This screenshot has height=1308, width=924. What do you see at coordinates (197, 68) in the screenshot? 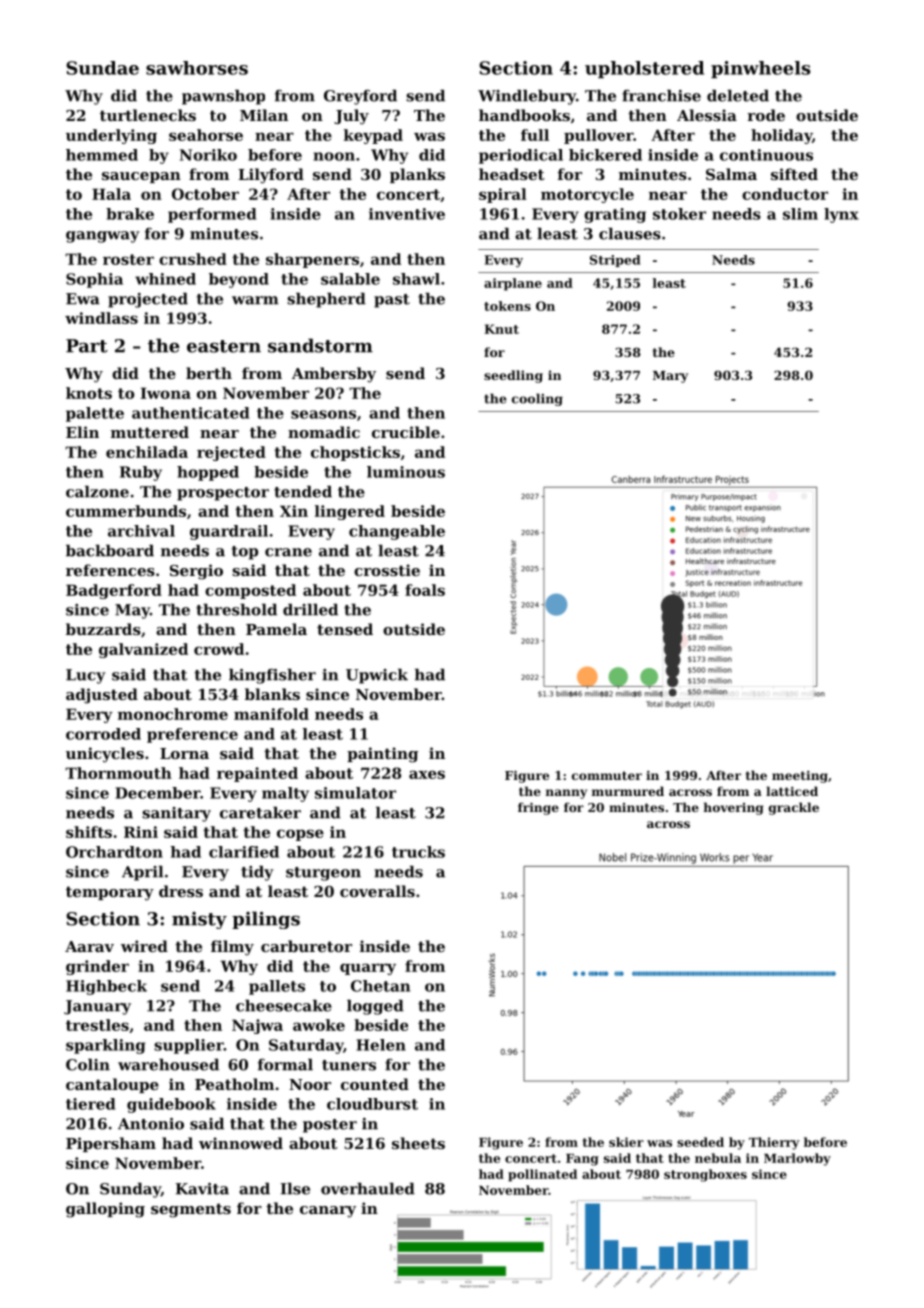
I see `sawhorses` at bounding box center [197, 68].
